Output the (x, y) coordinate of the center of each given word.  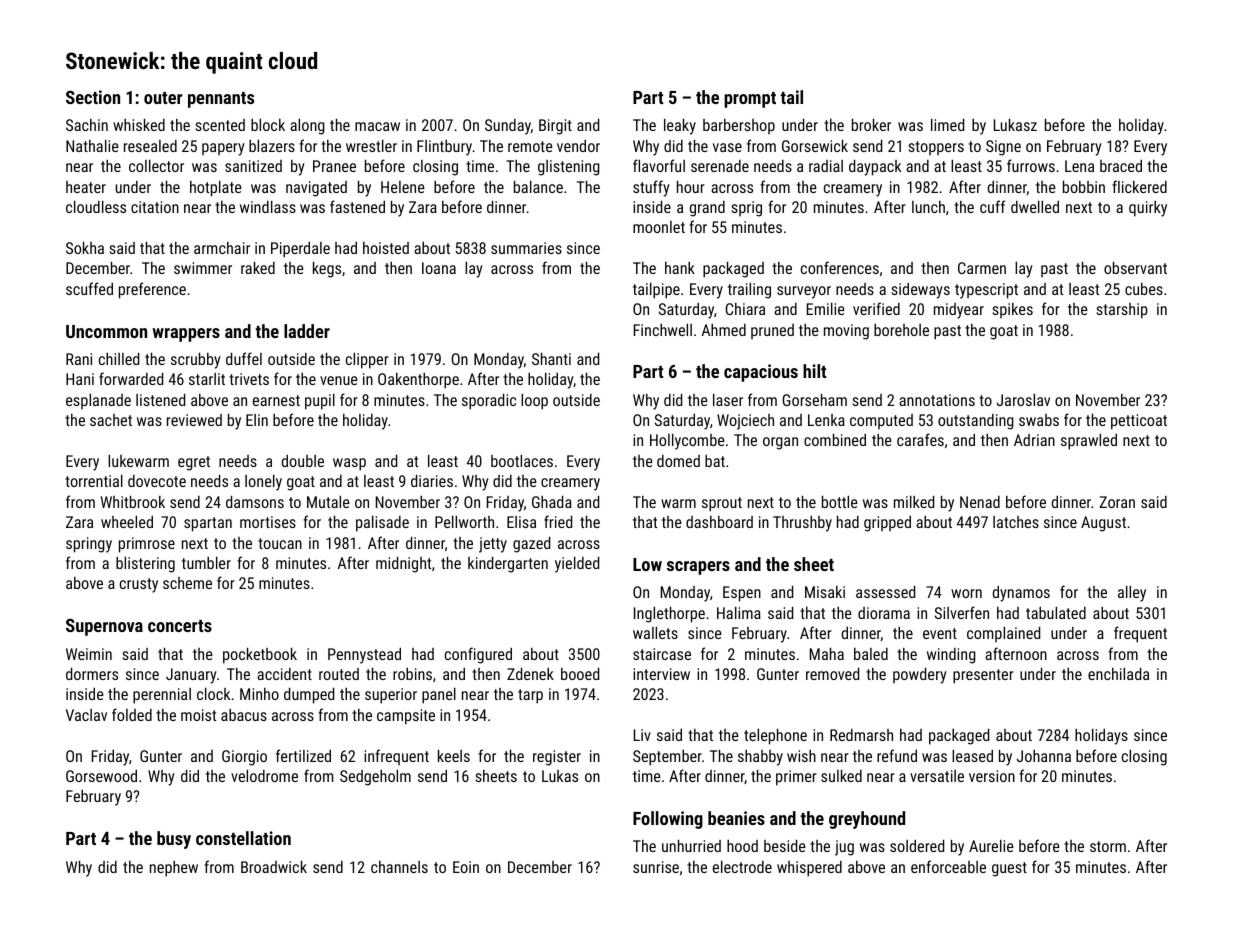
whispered (809, 869)
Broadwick (274, 866)
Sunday (508, 127)
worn (966, 593)
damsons (255, 501)
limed (947, 124)
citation (155, 207)
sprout (722, 504)
